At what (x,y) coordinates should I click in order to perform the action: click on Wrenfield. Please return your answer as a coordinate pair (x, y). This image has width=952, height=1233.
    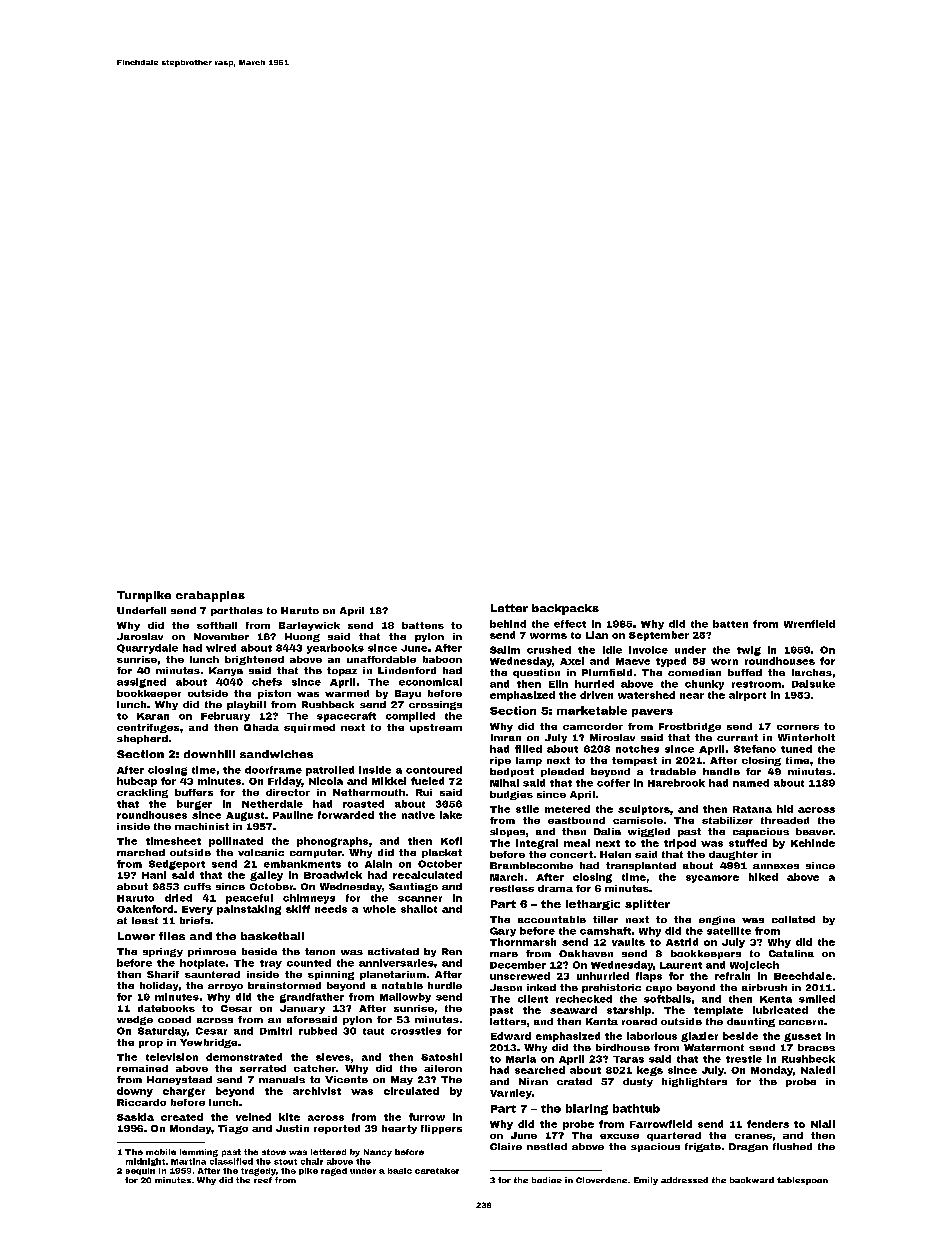
    Looking at the image, I should click on (809, 624).
